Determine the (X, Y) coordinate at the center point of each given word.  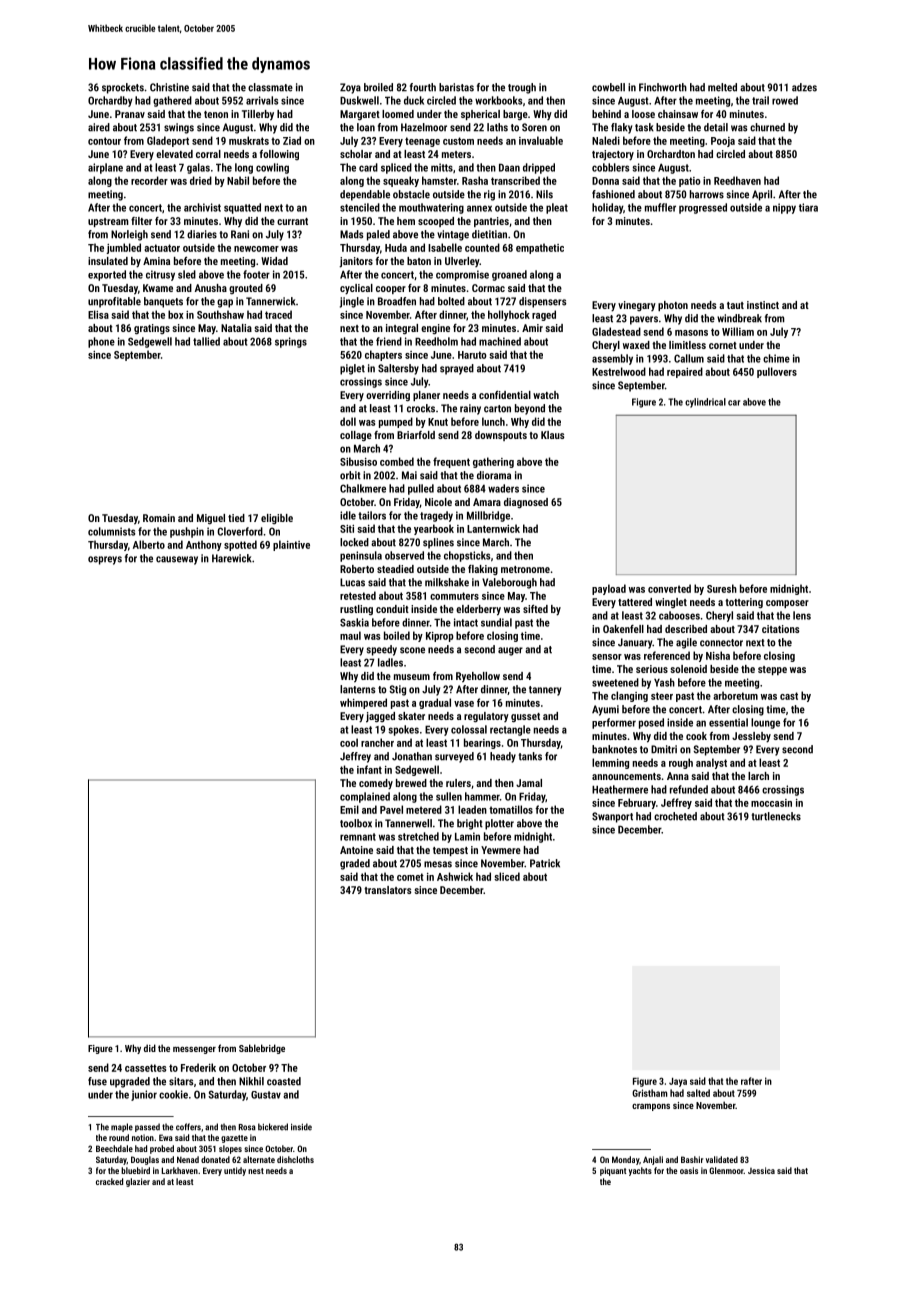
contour (104, 141)
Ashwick (455, 876)
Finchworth (663, 87)
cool (349, 742)
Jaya (678, 1082)
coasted (284, 1081)
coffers (188, 1127)
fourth (423, 87)
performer (614, 723)
